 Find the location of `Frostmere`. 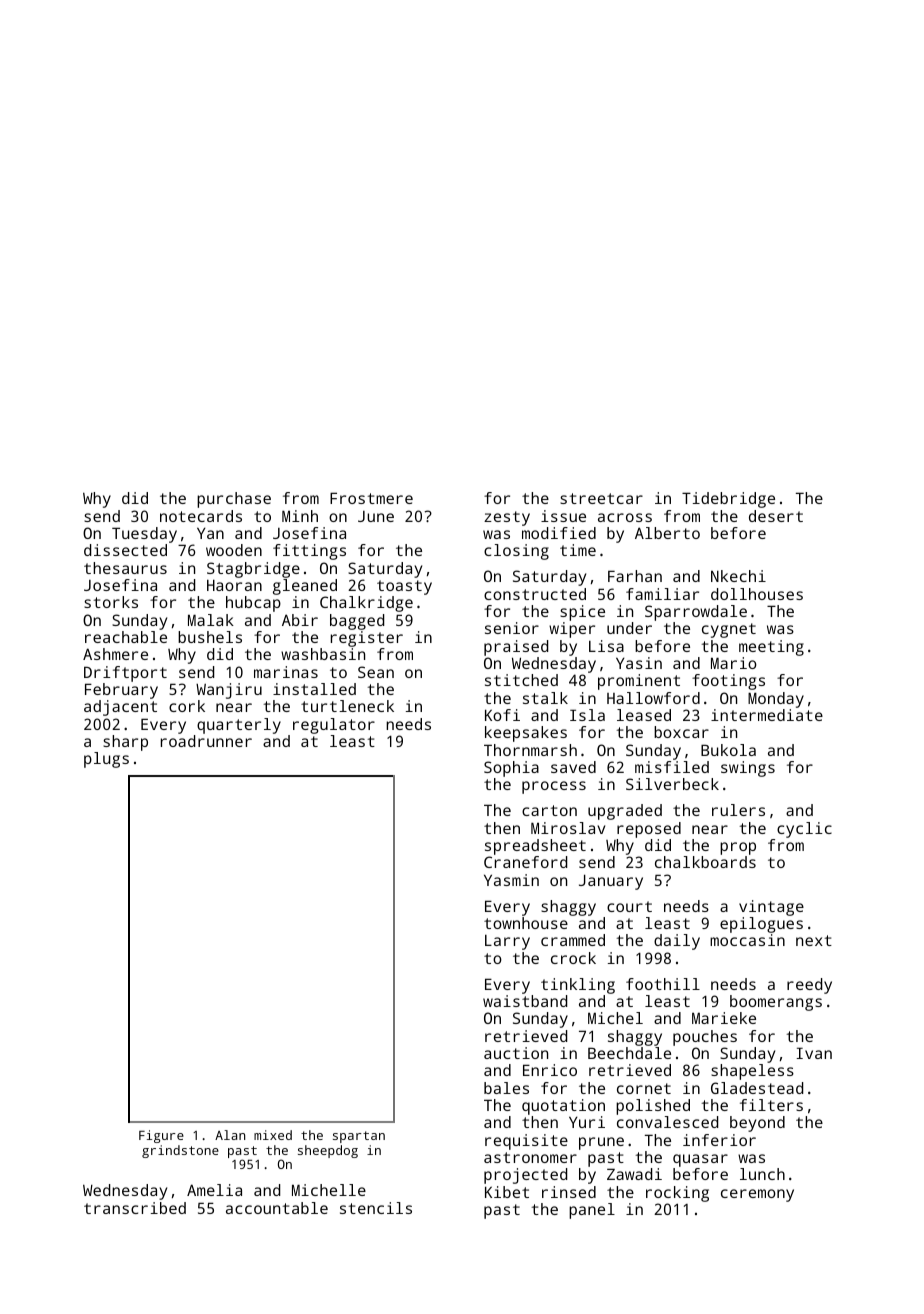

Frostmere is located at coordinates (371, 498).
